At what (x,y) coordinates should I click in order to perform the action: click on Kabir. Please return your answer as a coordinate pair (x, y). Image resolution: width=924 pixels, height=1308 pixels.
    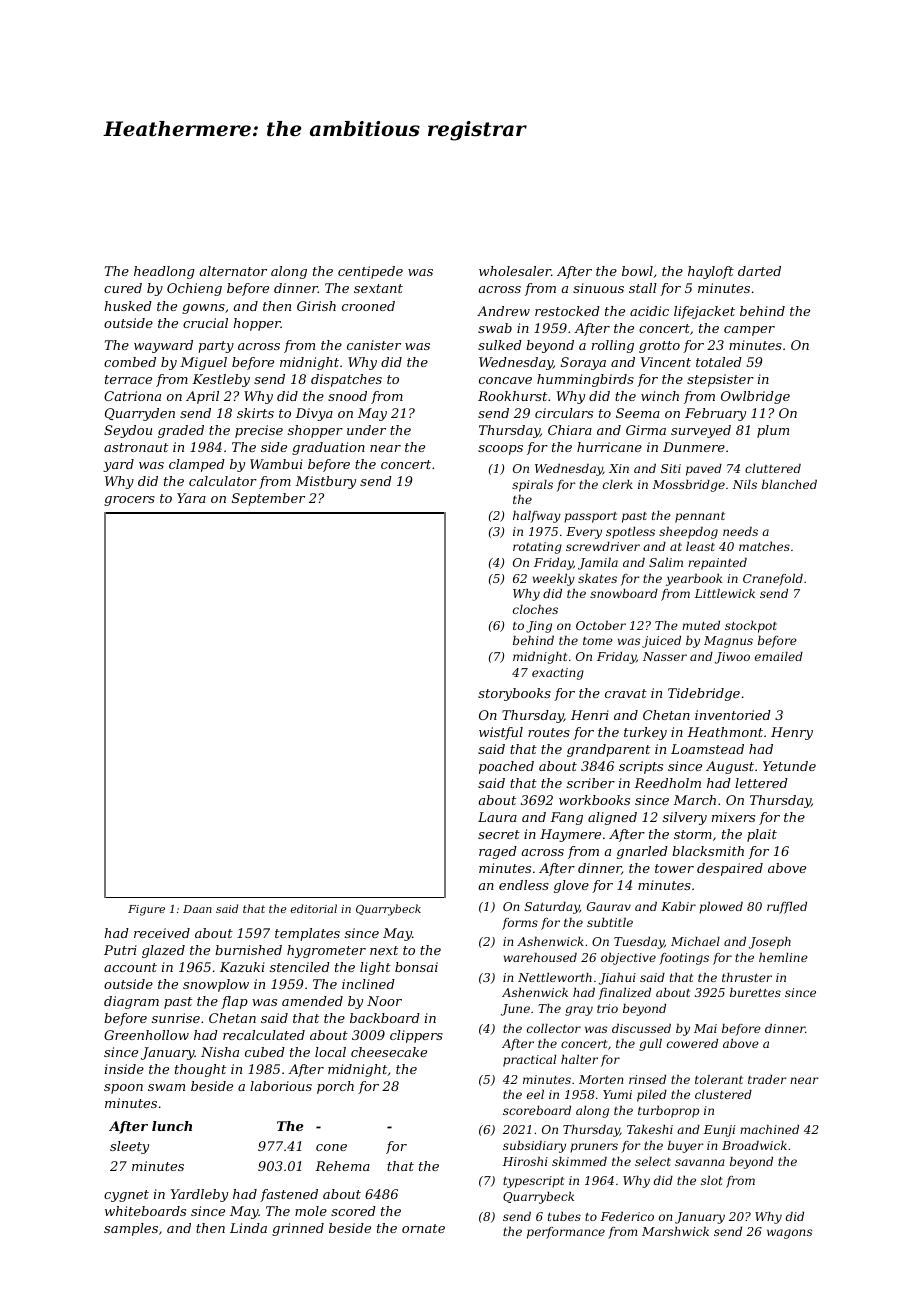
    Looking at the image, I should click on (678, 906).
